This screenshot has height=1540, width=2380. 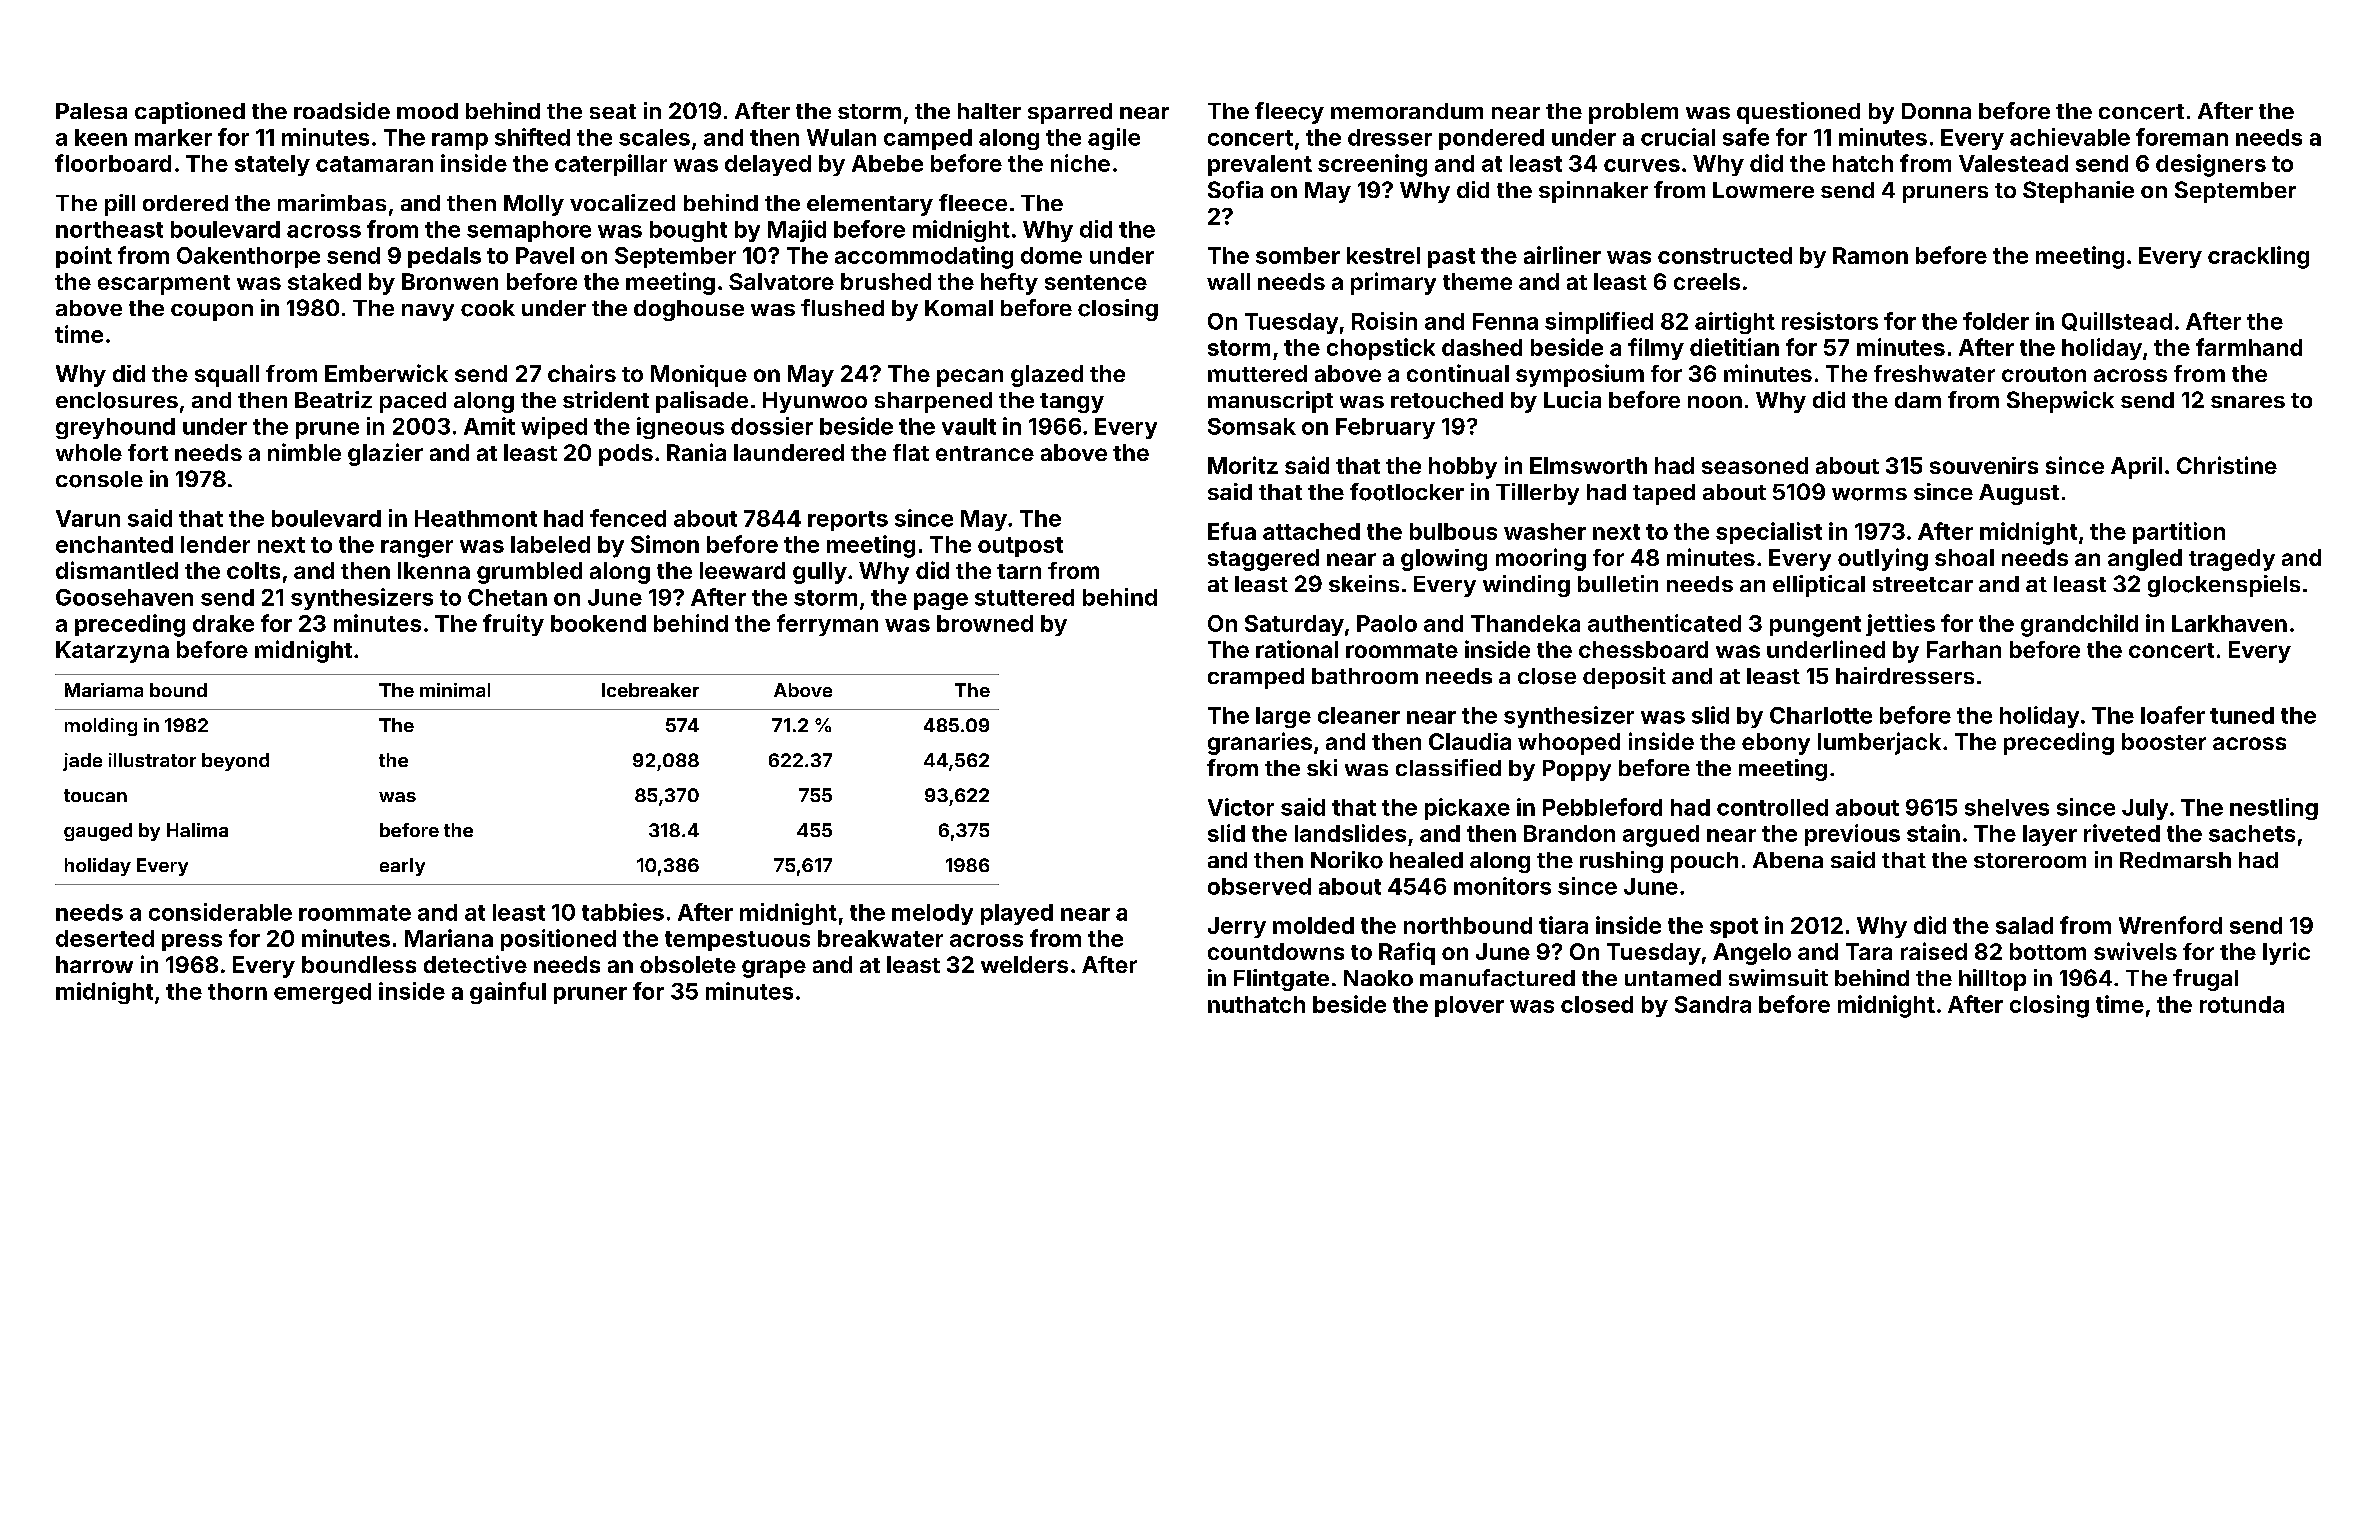 I want to click on emerged, so click(x=322, y=993).
